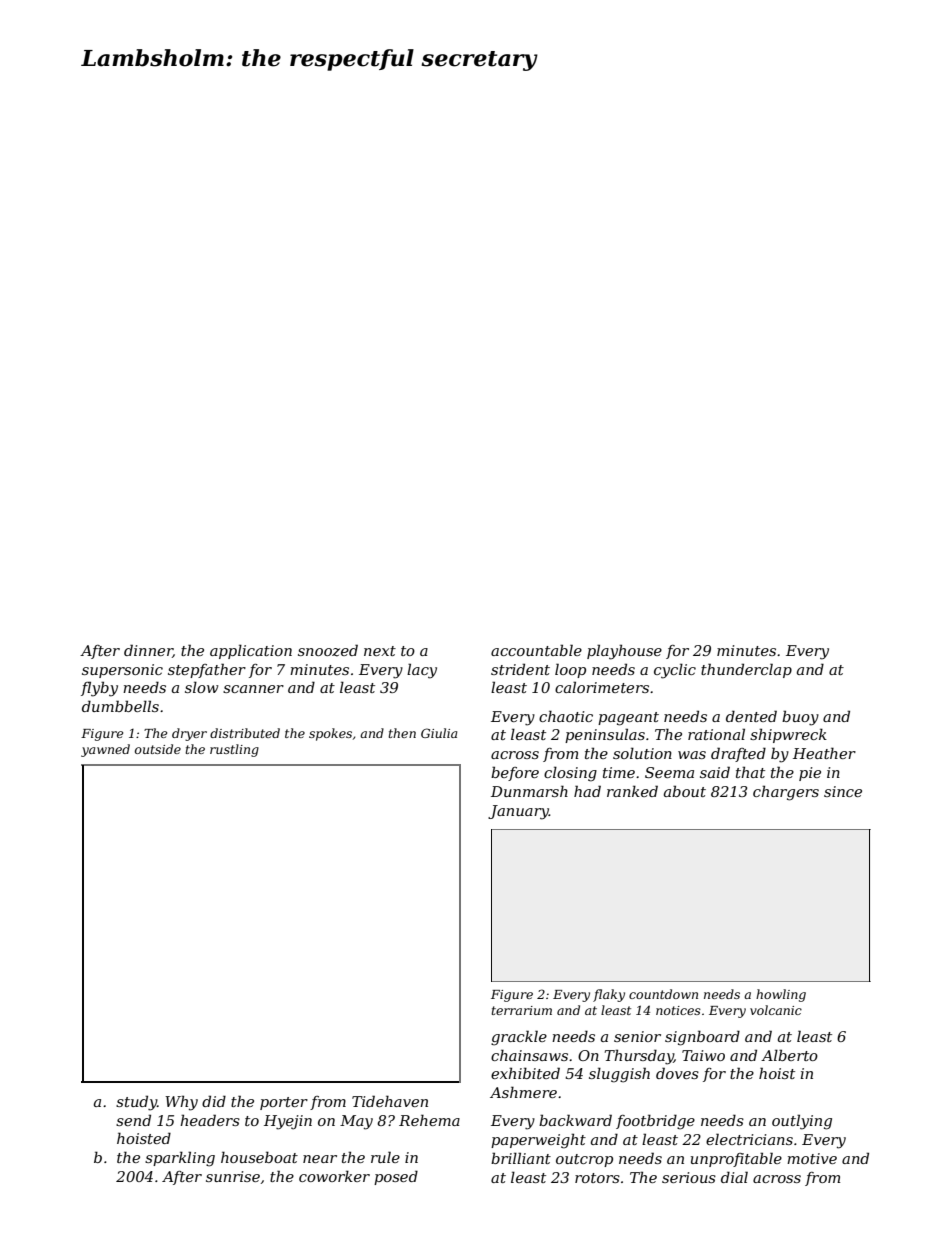 The width and height of the document is (952, 1233). Describe the element at coordinates (251, 651) in the document. I see `application` at that location.
